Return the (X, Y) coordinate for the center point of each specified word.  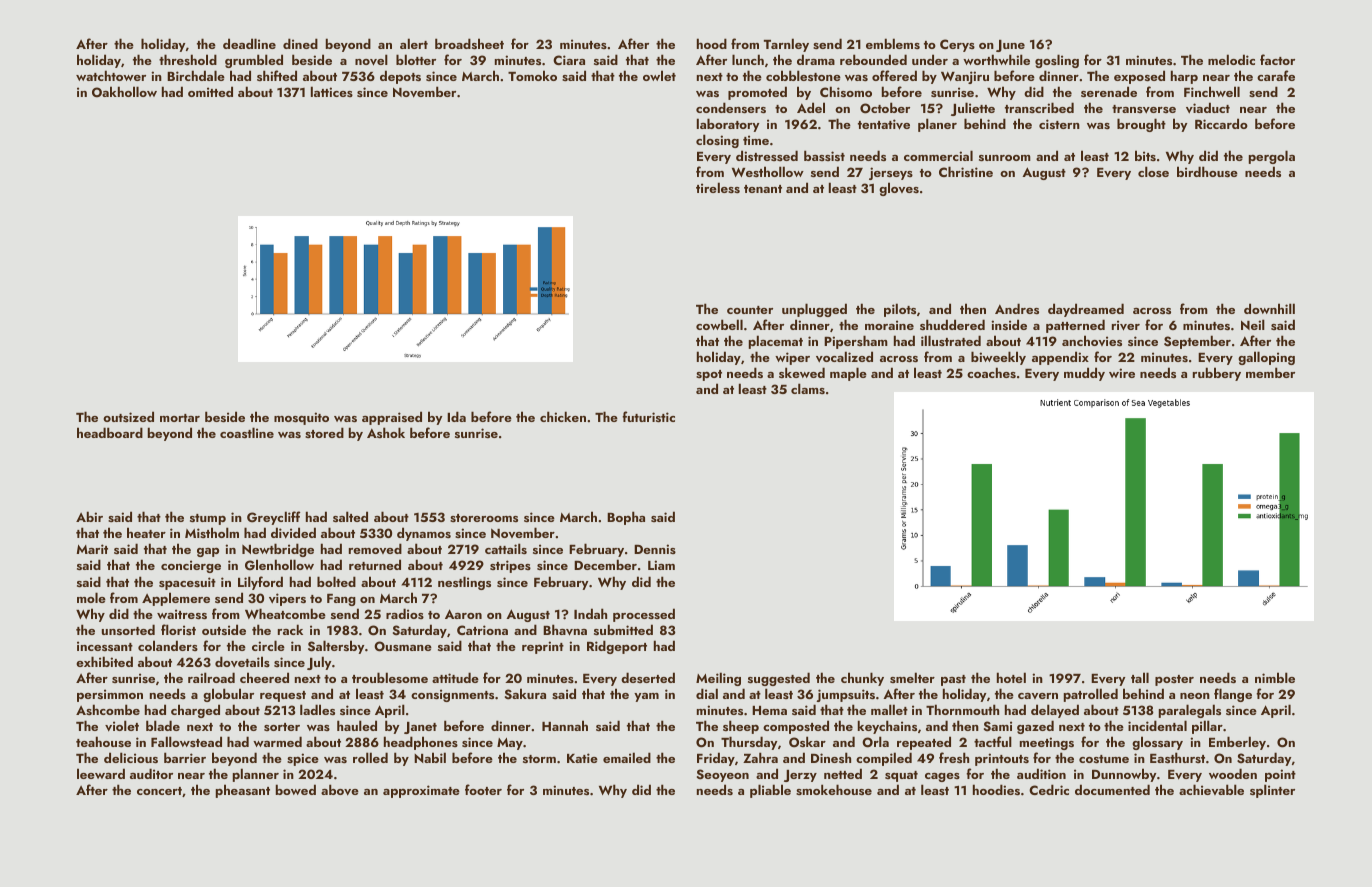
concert (159, 791)
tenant (763, 189)
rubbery (1217, 374)
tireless (718, 187)
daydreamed (1086, 310)
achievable (1211, 789)
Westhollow (768, 171)
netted (843, 773)
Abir (89, 516)
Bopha (626, 518)
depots (400, 77)
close (1153, 171)
